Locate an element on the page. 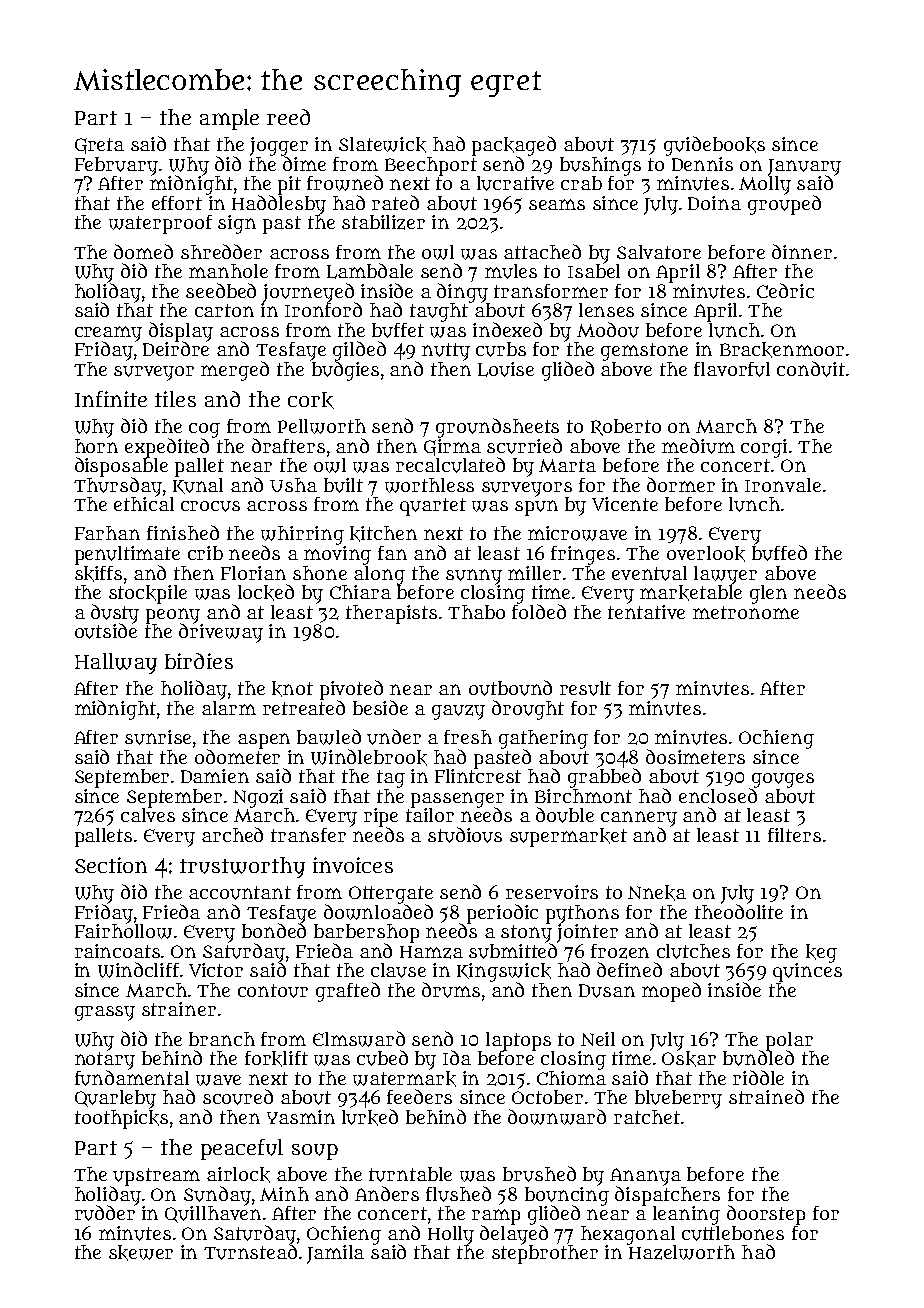  toothpicks is located at coordinates (121, 1119).
